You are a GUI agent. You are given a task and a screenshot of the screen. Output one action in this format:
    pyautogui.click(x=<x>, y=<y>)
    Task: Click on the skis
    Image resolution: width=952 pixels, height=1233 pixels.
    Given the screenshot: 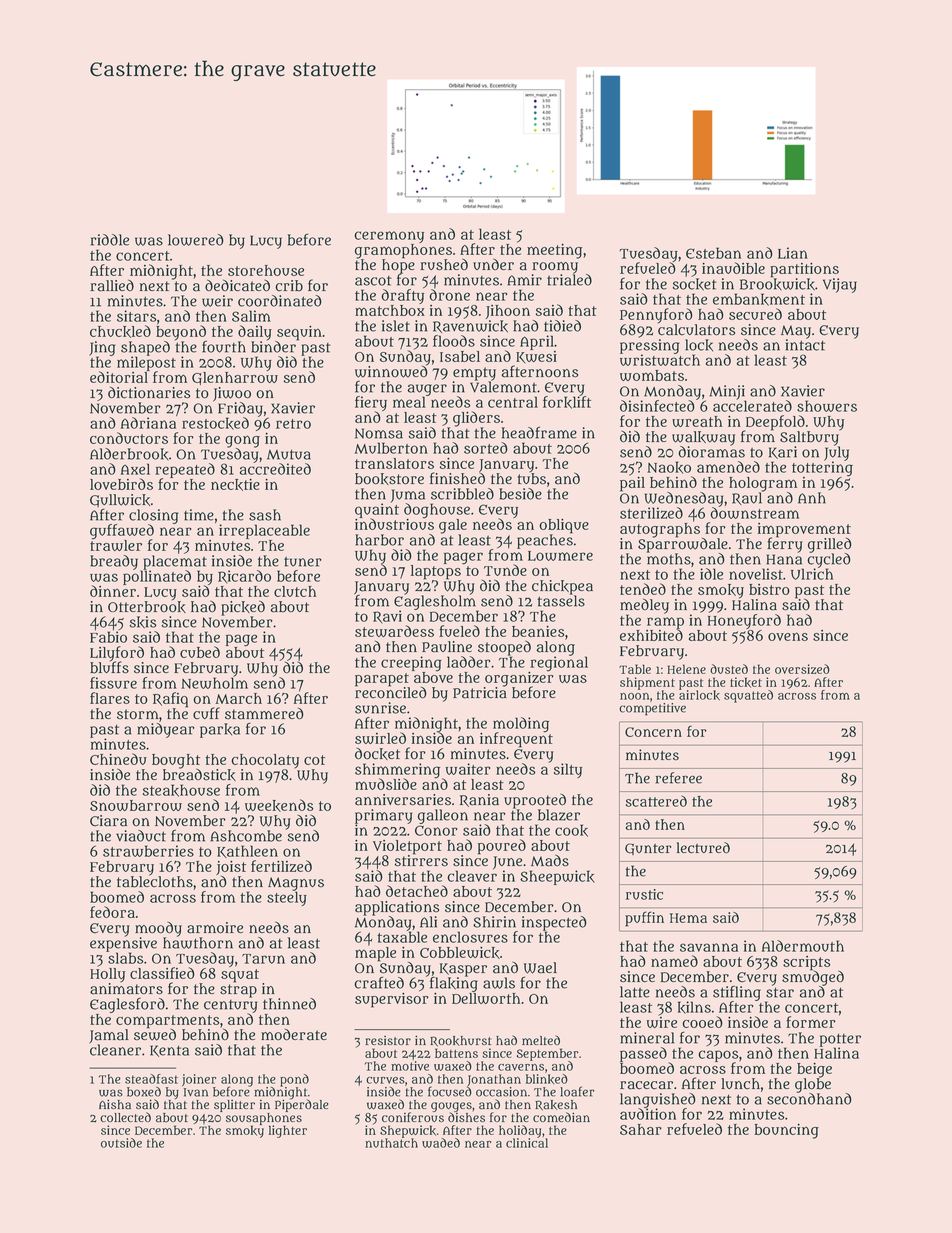 What is the action you would take?
    pyautogui.click(x=143, y=622)
